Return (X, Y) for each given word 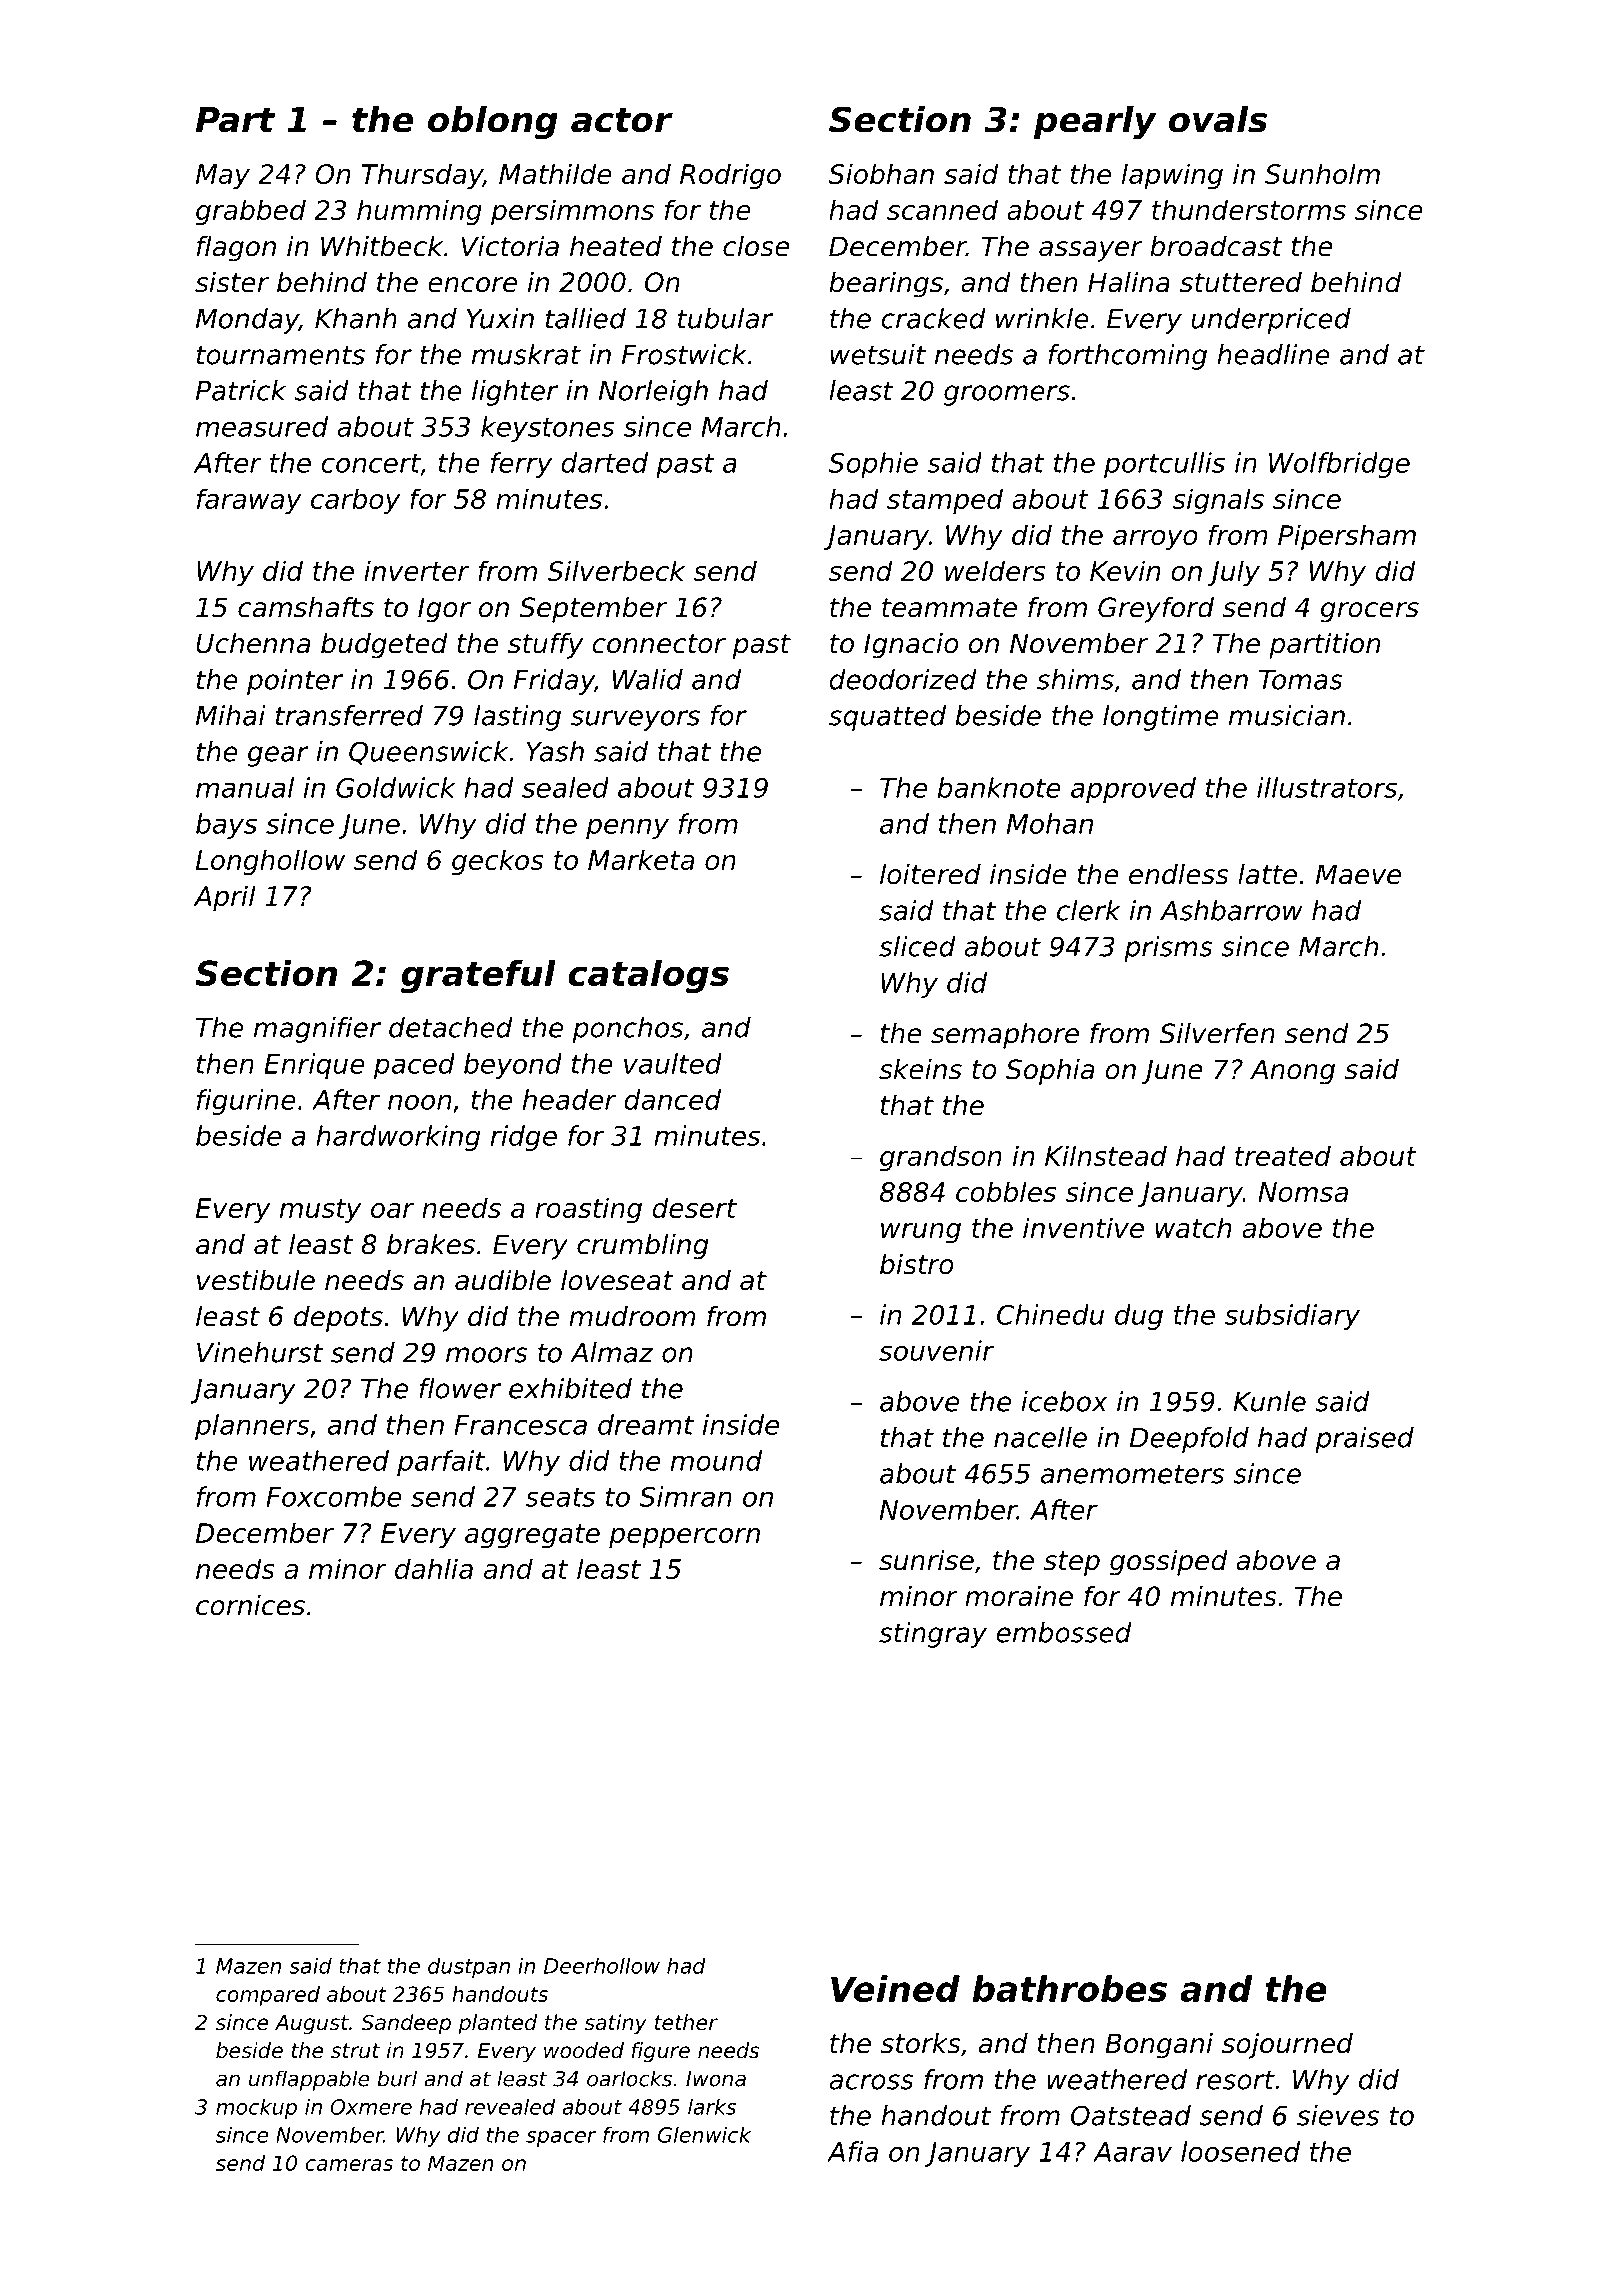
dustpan (469, 1968)
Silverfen (1217, 1033)
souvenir (936, 1350)
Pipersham (1347, 537)
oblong (493, 123)
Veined (895, 1988)
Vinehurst (260, 1352)
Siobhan (881, 173)
